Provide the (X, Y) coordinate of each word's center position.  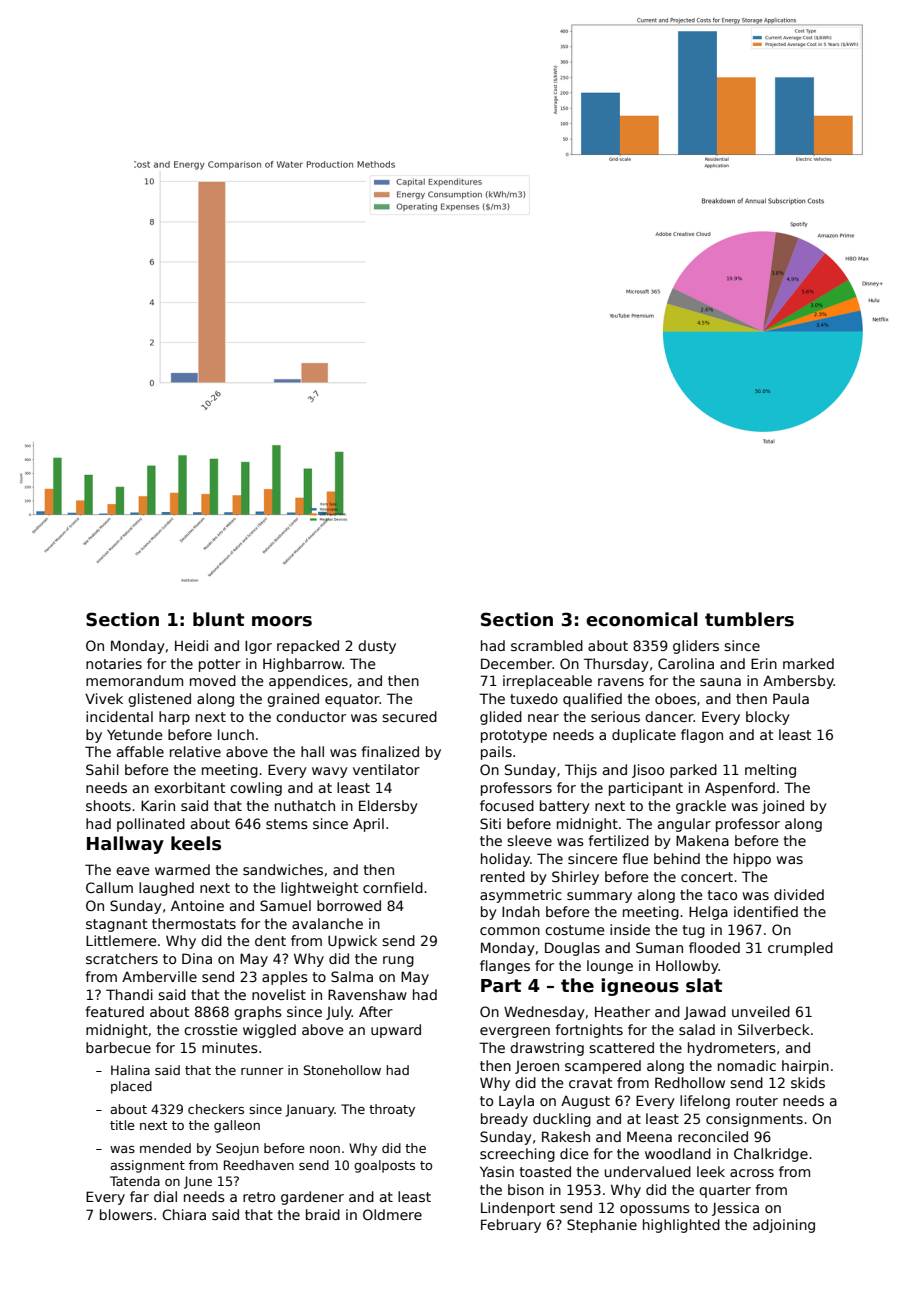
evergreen (515, 1032)
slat (704, 985)
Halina (130, 1070)
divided (799, 894)
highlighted (681, 1226)
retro (259, 1197)
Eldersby (388, 807)
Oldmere (392, 1214)
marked (808, 663)
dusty (377, 647)
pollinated (151, 825)
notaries (114, 663)
